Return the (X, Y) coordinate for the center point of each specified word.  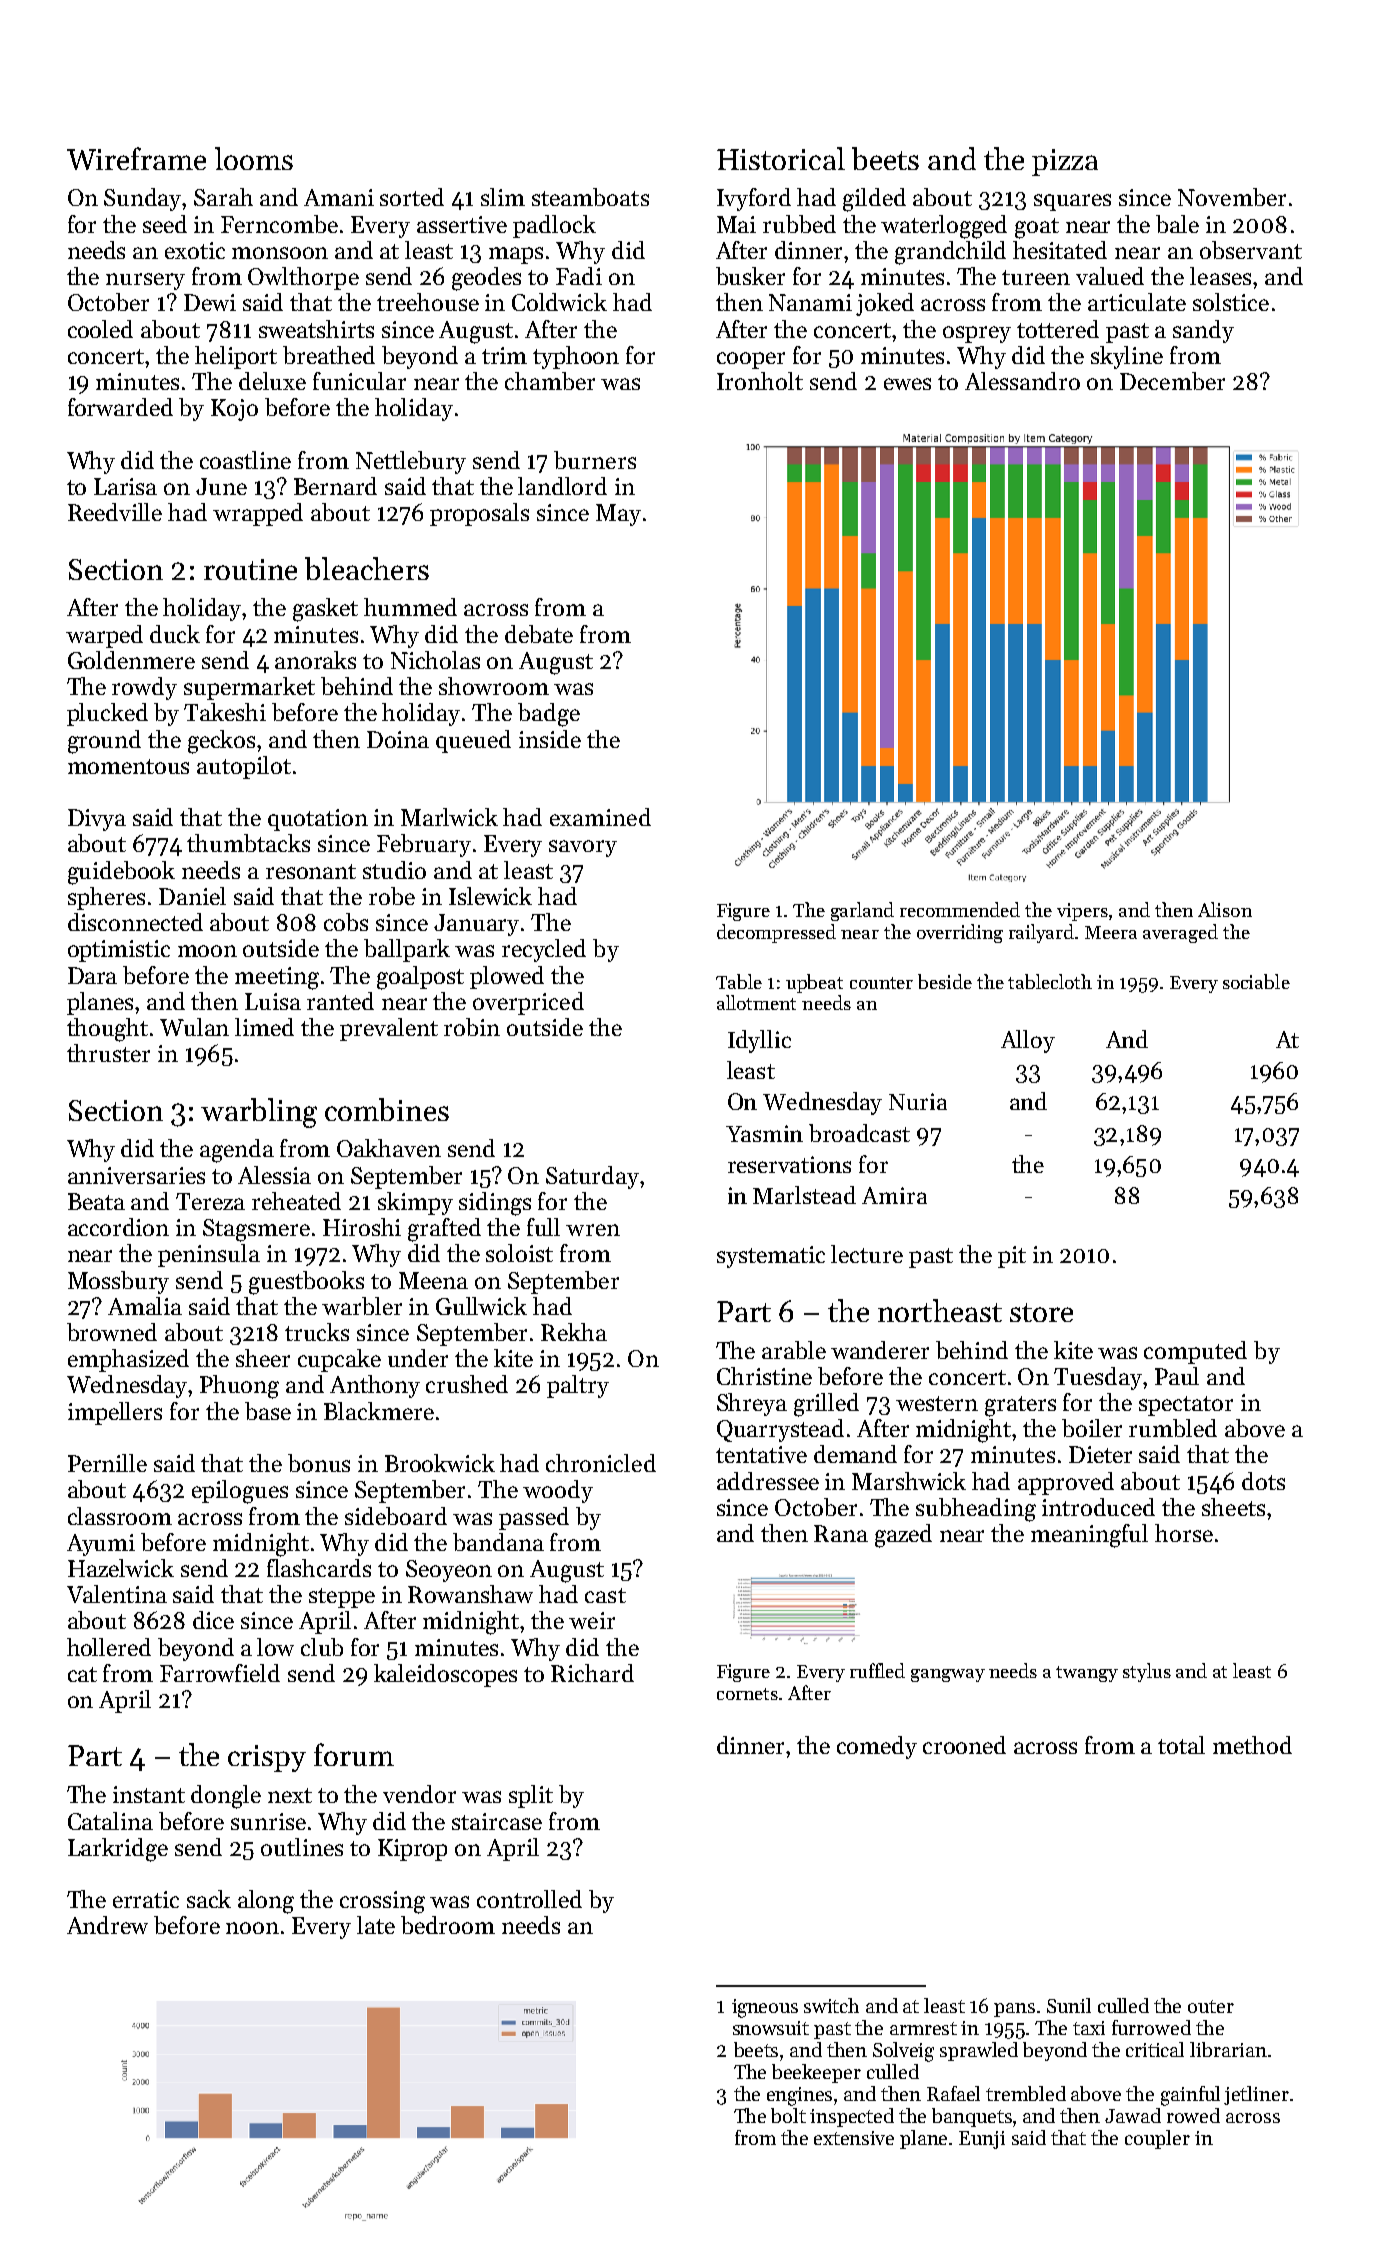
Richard (592, 1673)
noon (252, 1928)
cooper (751, 360)
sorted (412, 197)
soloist (519, 1253)
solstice (1231, 302)
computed (1195, 1352)
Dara (92, 975)
